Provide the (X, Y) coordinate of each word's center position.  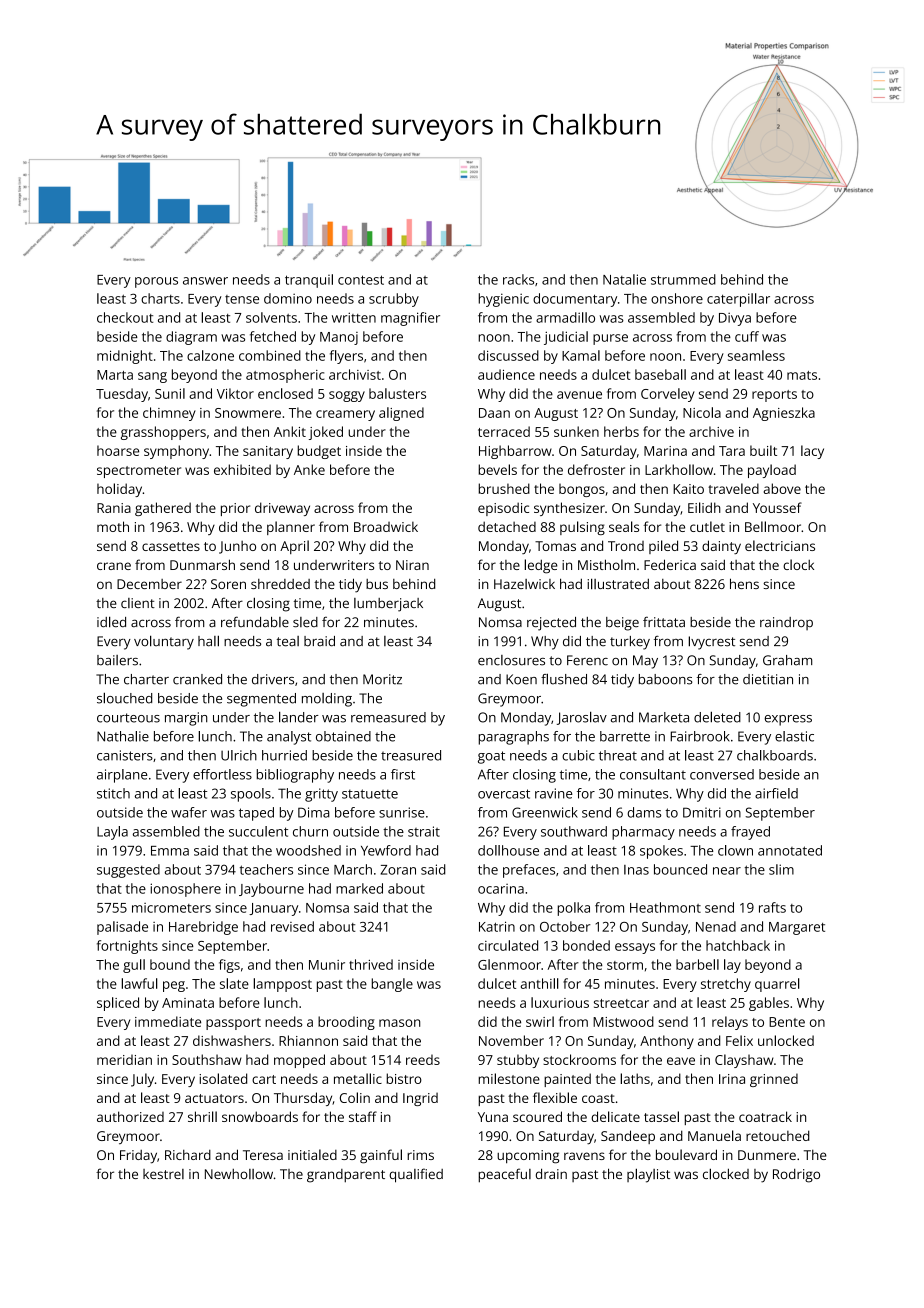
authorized (130, 1116)
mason (399, 1023)
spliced (118, 1004)
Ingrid (420, 1099)
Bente (787, 1022)
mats (802, 375)
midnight (125, 357)
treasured (411, 755)
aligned (401, 414)
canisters (125, 755)
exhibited (242, 469)
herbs (621, 431)
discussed (508, 355)
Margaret (797, 928)
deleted (717, 717)
